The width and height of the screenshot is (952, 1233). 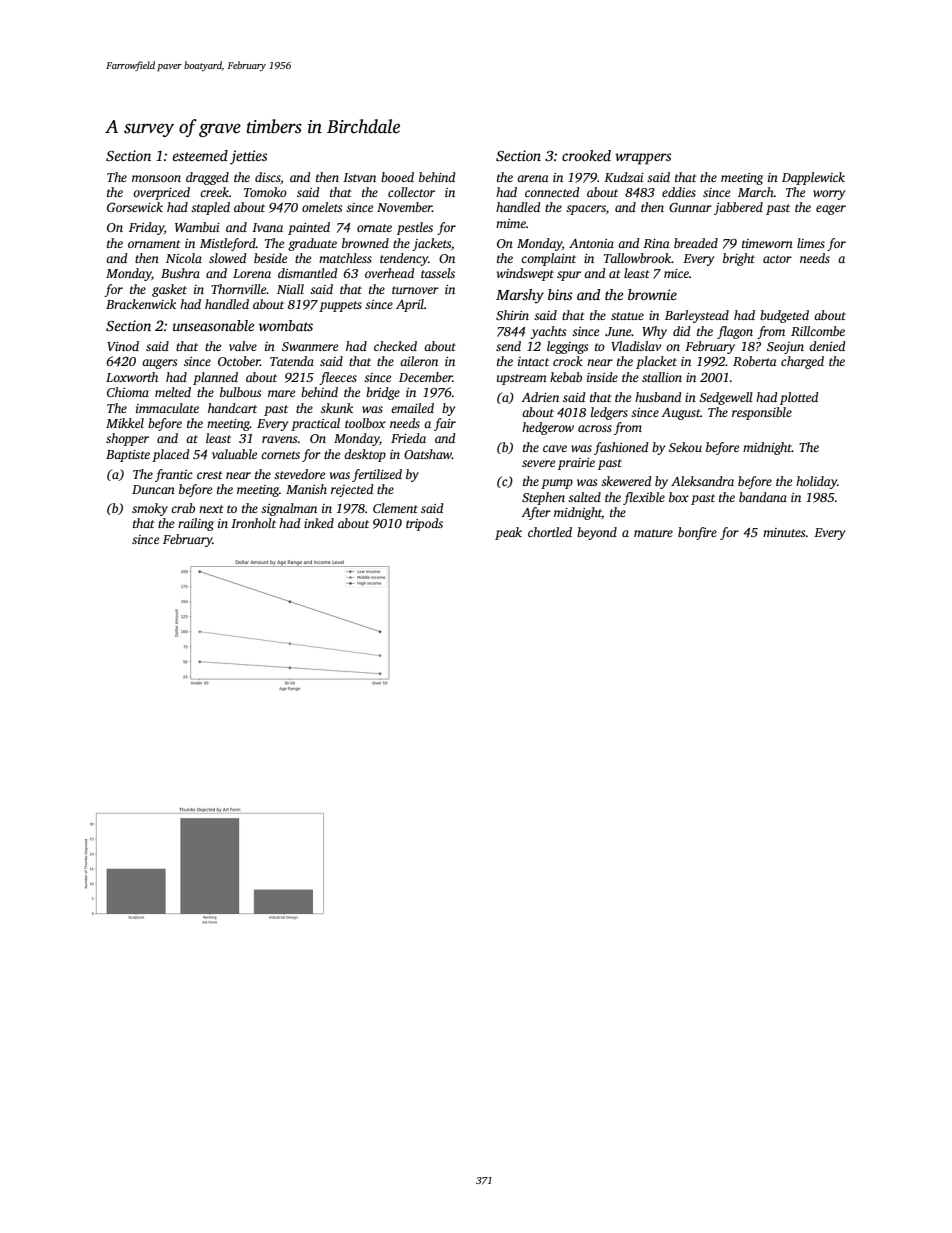 What do you see at coordinates (383, 393) in the screenshot?
I see `bridge` at bounding box center [383, 393].
